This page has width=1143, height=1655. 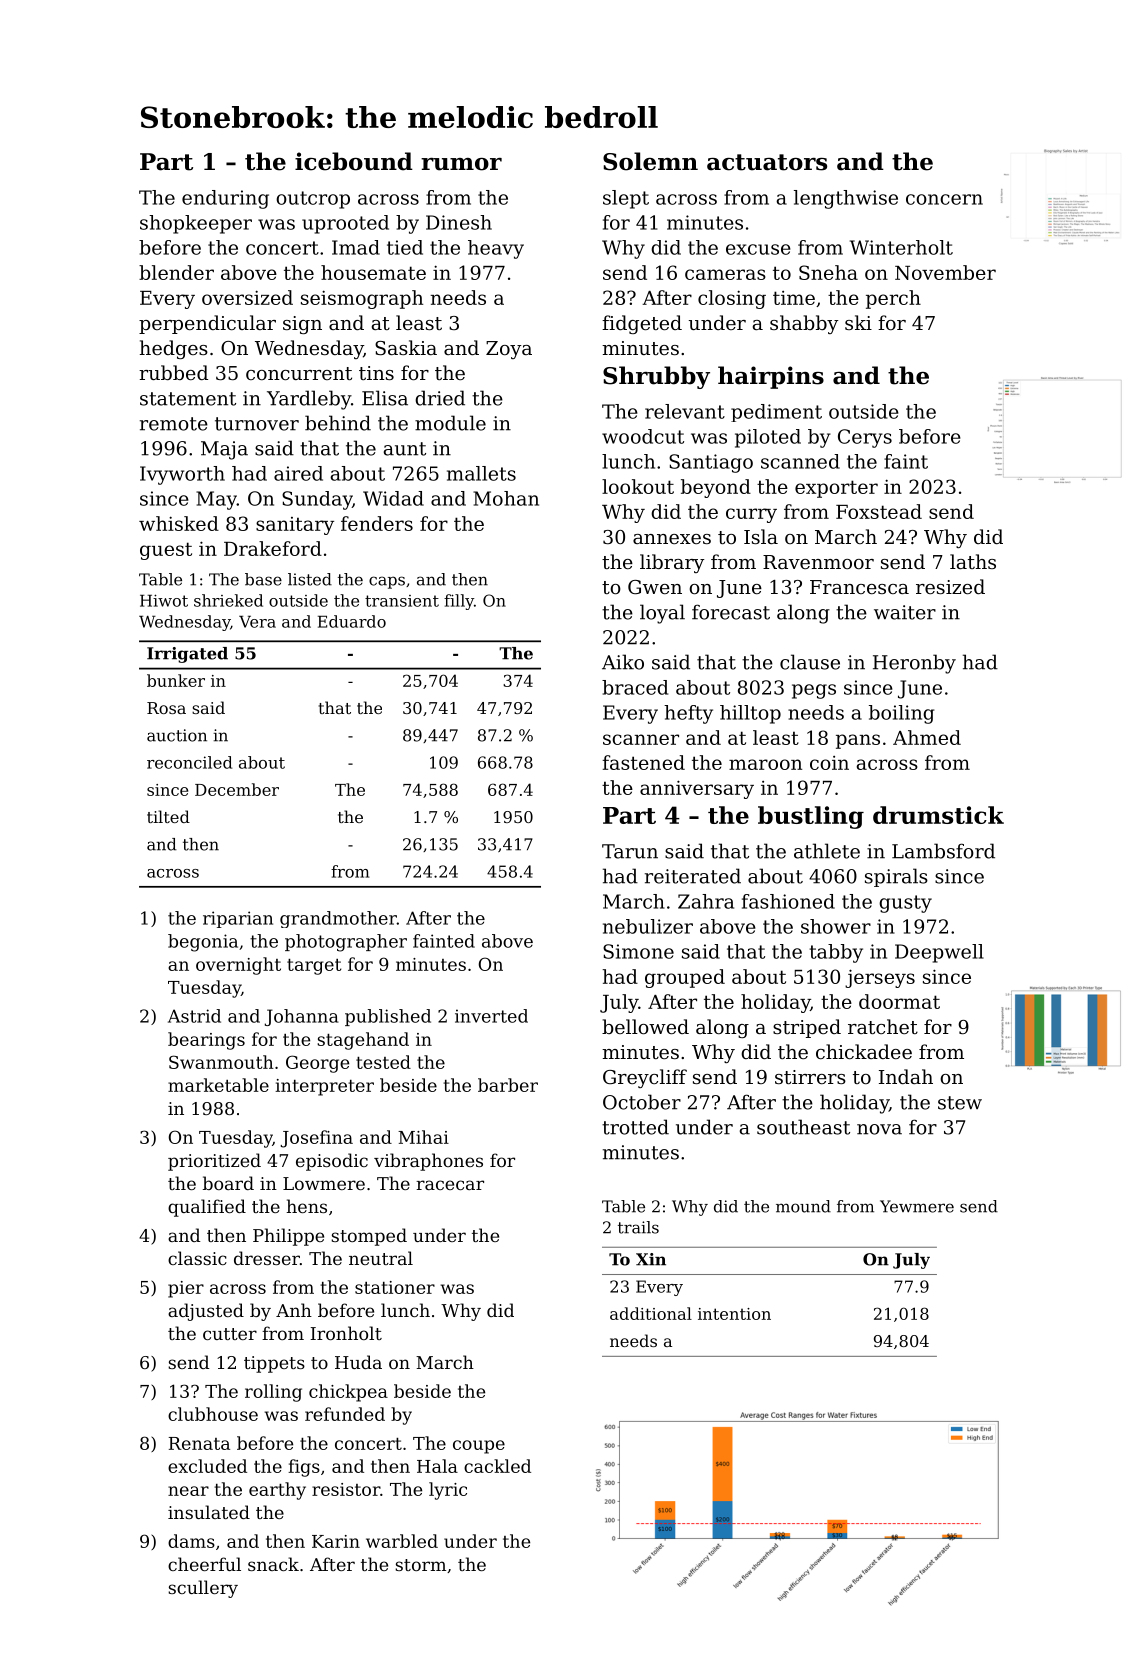 I want to click on ratchet, so click(x=883, y=1026).
